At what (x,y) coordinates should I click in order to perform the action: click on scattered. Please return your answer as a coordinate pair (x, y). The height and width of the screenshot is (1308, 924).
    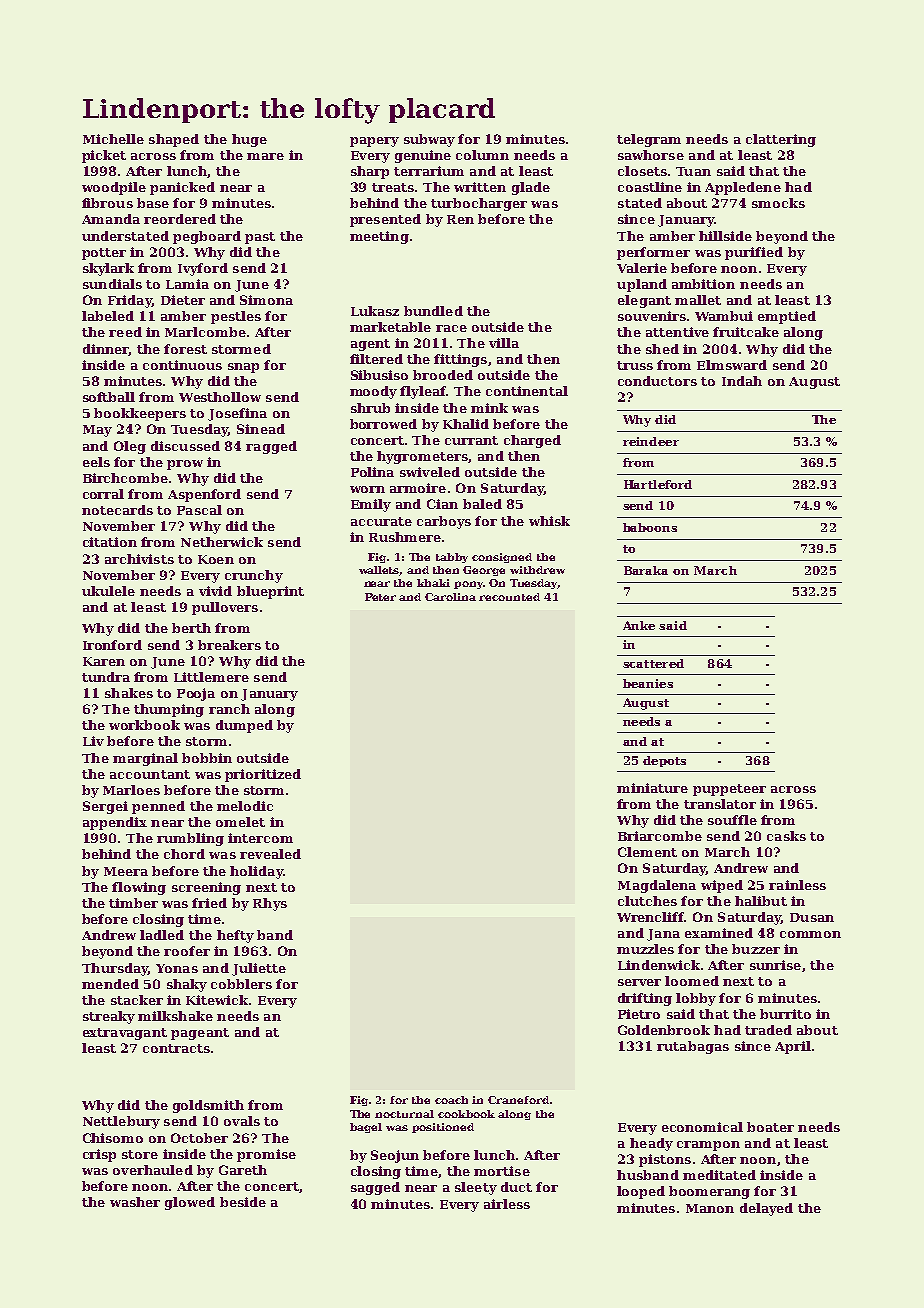
    Looking at the image, I should click on (653, 663).
